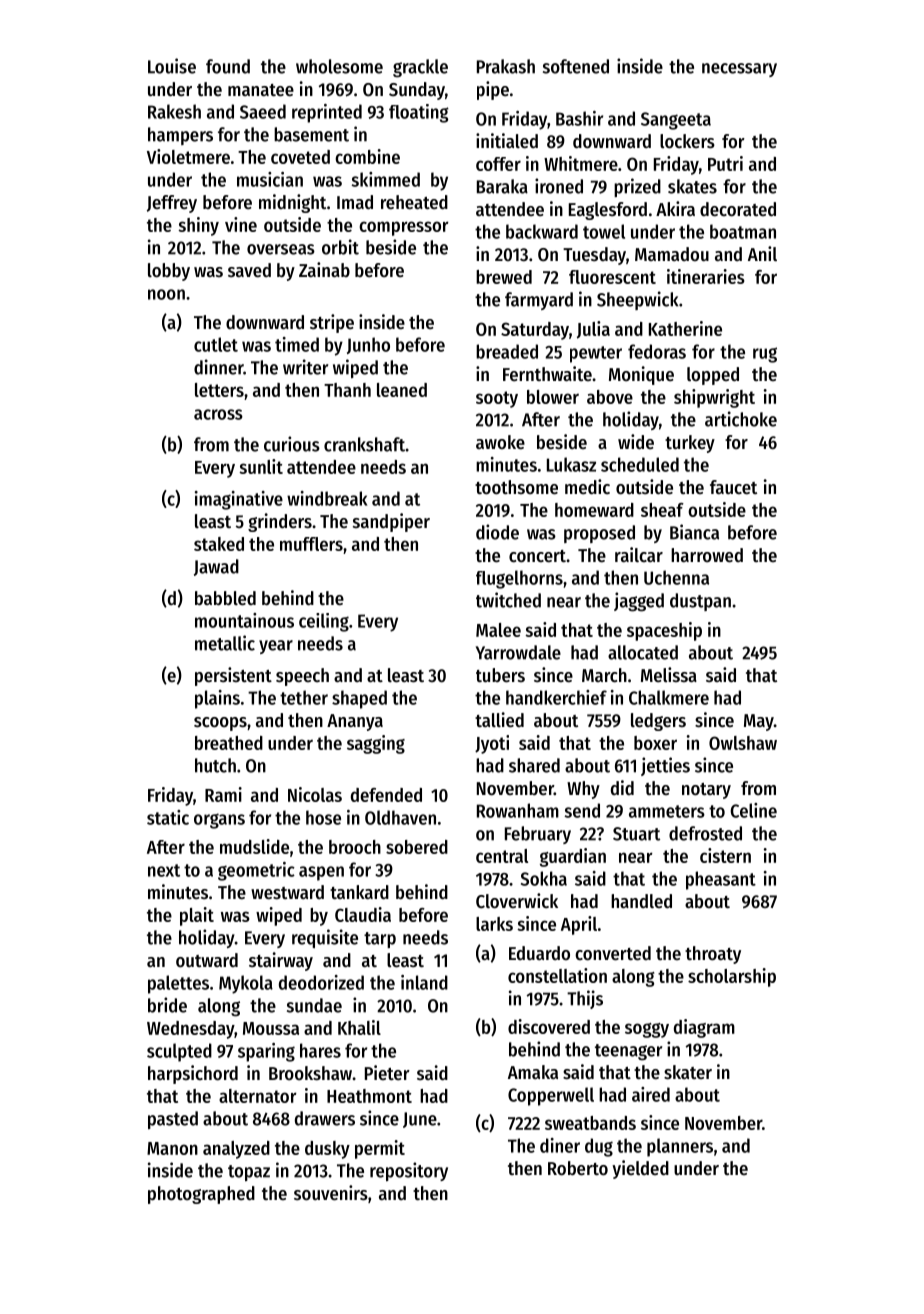 The image size is (924, 1314). What do you see at coordinates (759, 722) in the screenshot?
I see `May` at bounding box center [759, 722].
